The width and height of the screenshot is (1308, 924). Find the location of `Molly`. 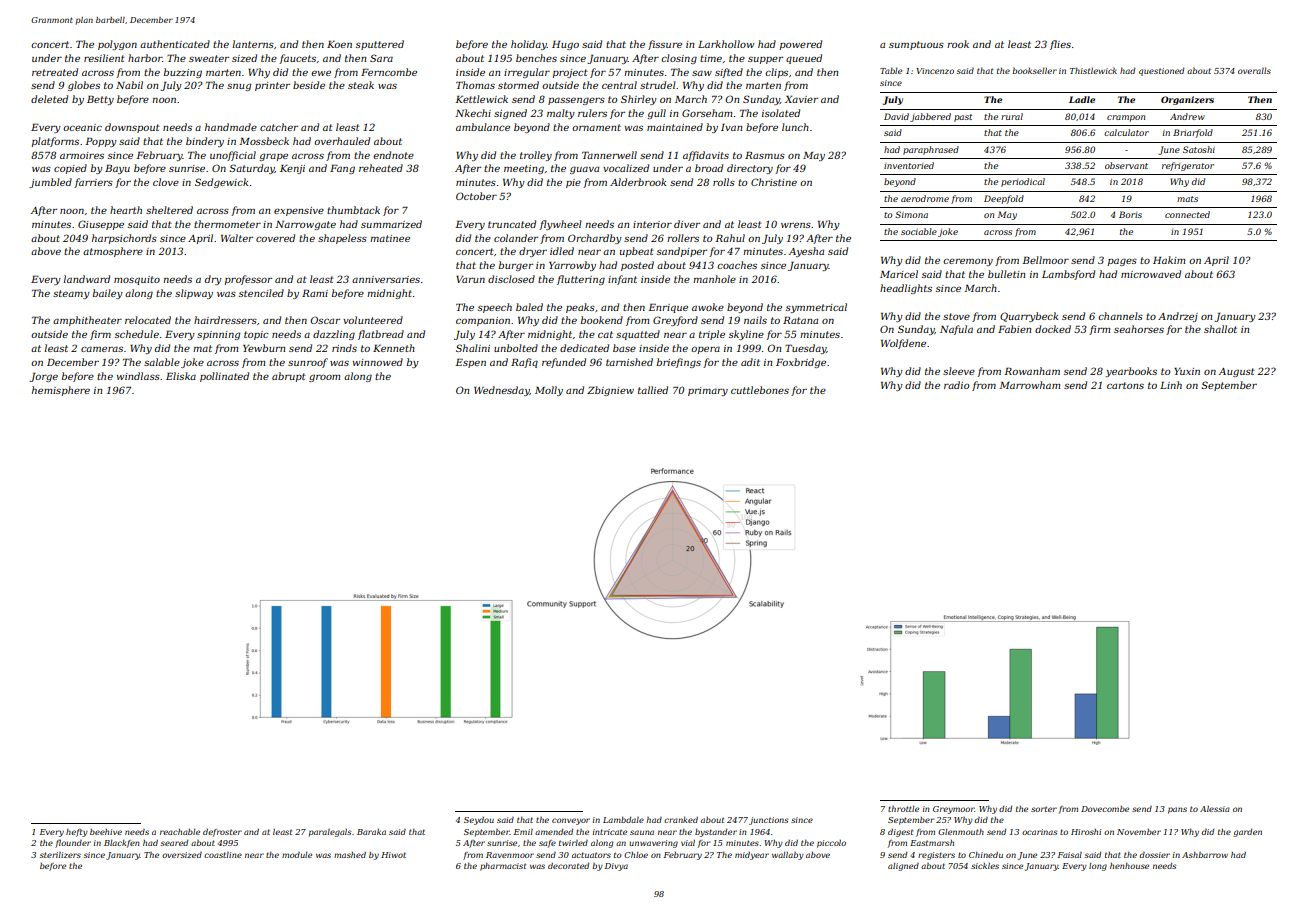

Molly is located at coordinates (549, 391).
